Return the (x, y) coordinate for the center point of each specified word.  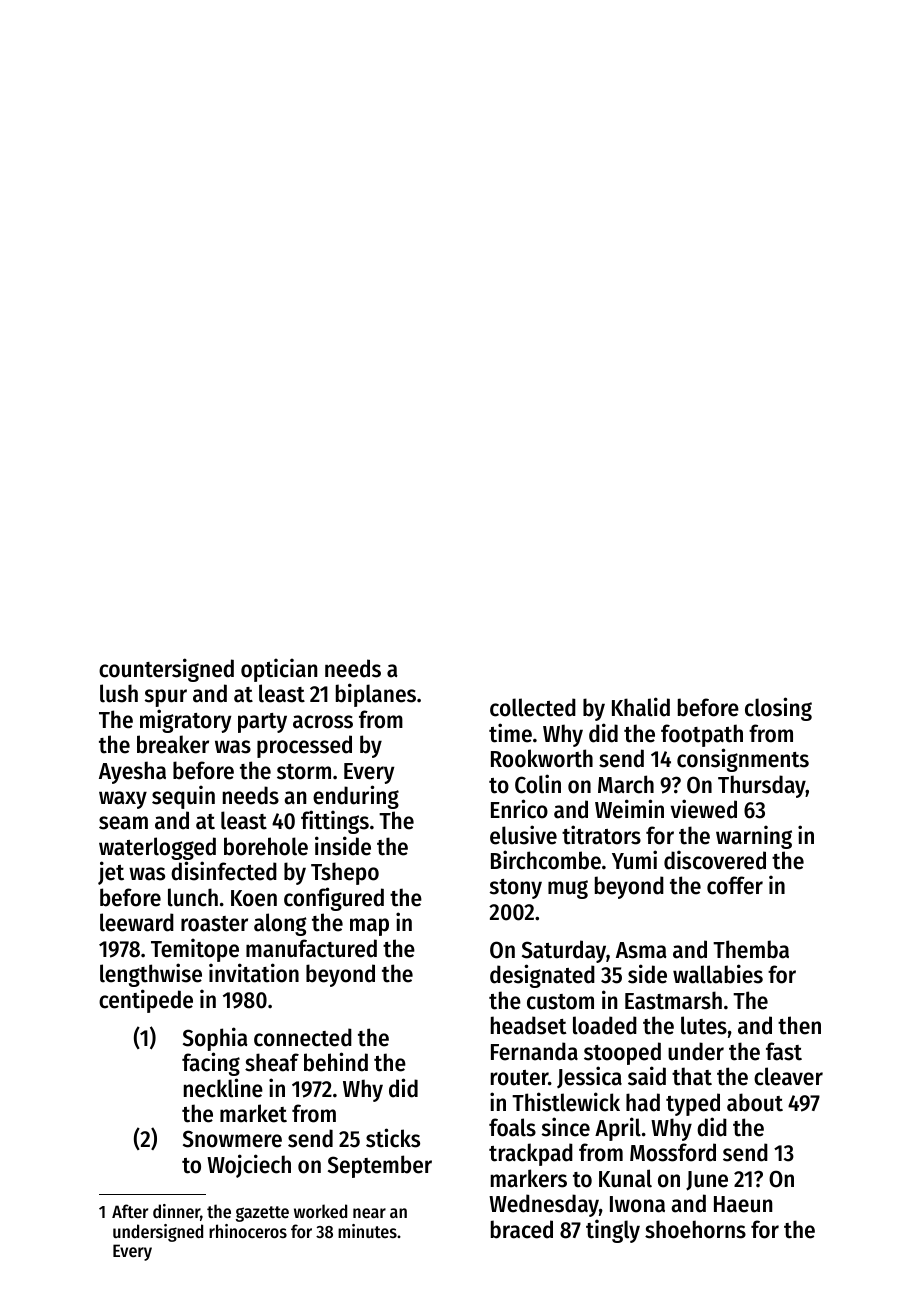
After (130, 1211)
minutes (367, 1231)
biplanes (376, 695)
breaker (173, 744)
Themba (751, 949)
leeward (137, 922)
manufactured (311, 948)
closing (778, 709)
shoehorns (695, 1229)
